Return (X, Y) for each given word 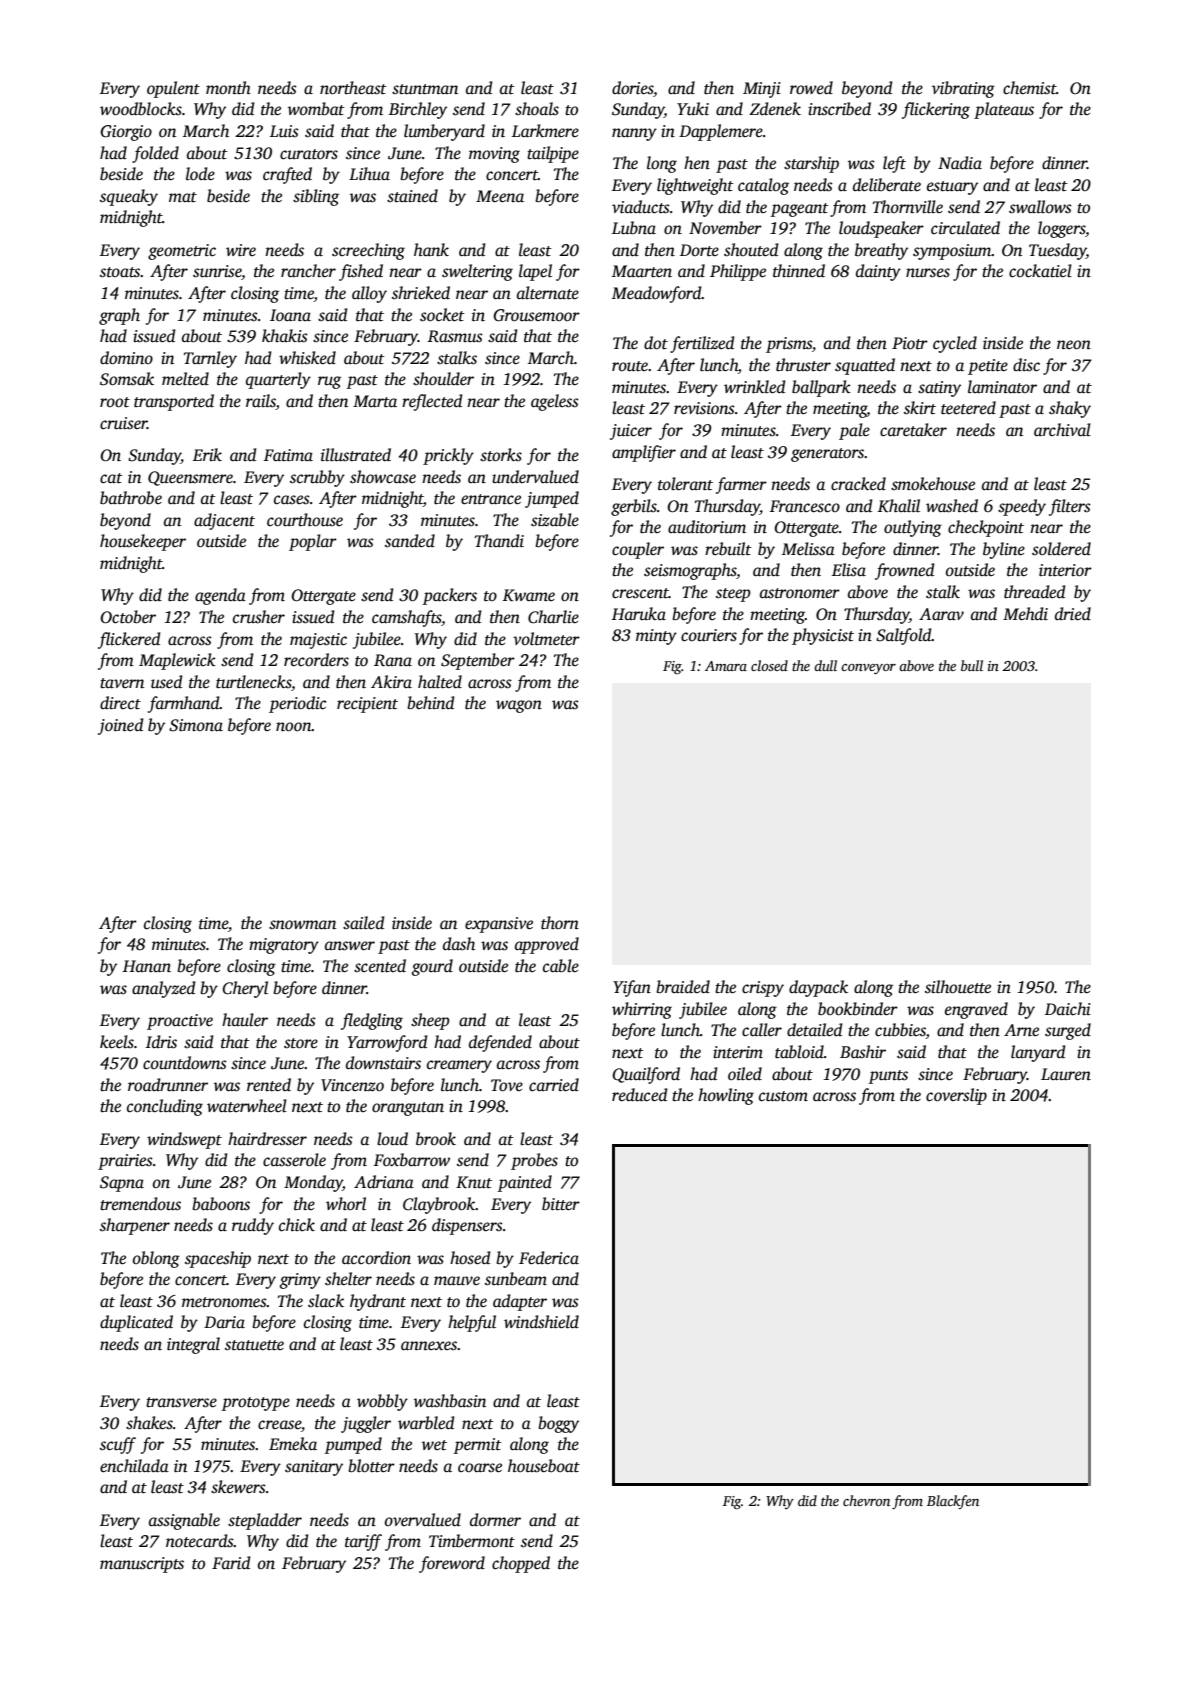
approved (547, 945)
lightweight (695, 186)
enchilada (134, 1466)
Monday (313, 1183)
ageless (555, 402)
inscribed (839, 109)
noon (294, 727)
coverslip (956, 1096)
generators (828, 455)
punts (888, 1077)
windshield (541, 1322)
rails (261, 402)
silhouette (958, 987)
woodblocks (141, 109)
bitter (561, 1204)
